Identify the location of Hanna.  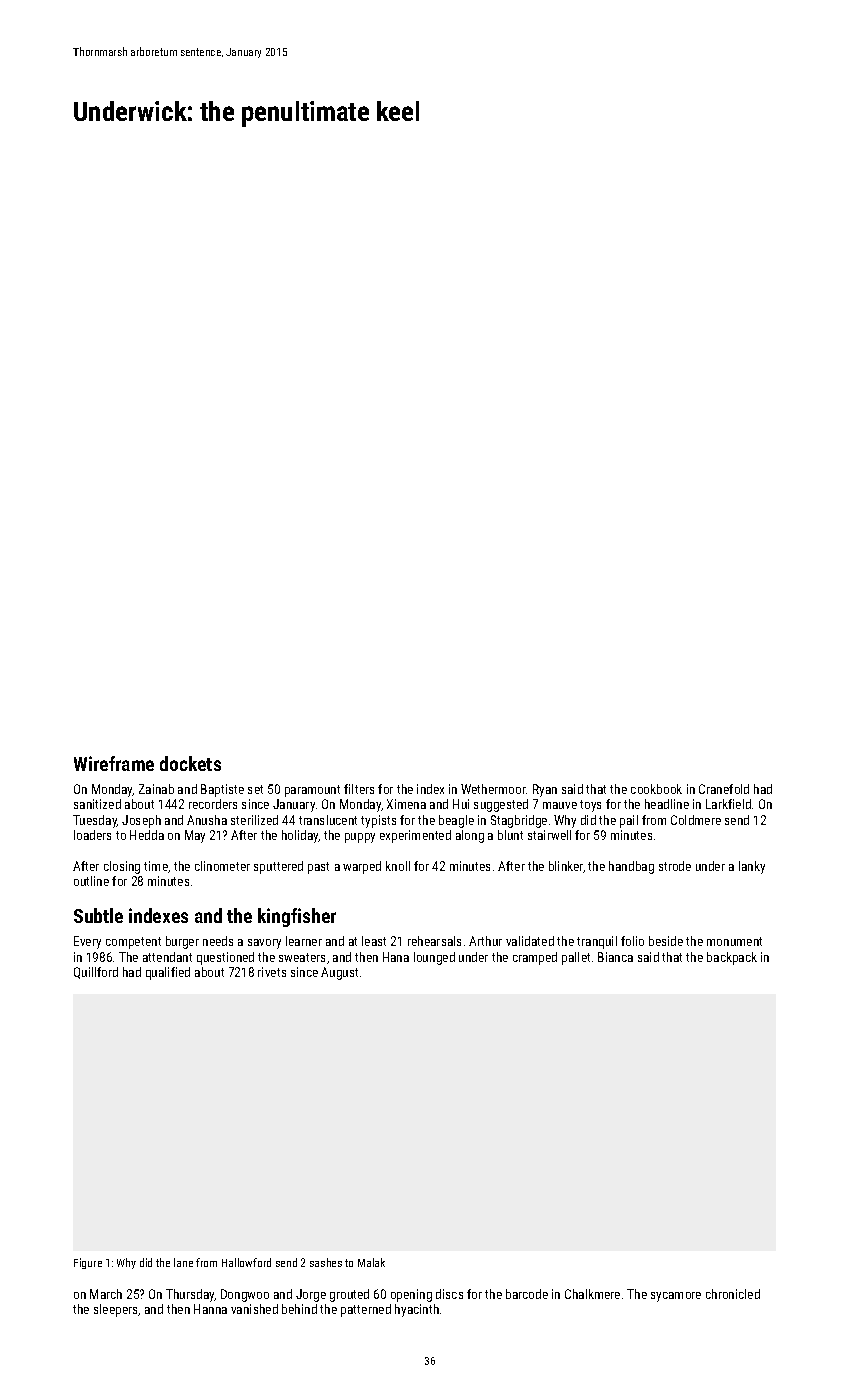
(210, 1309).
